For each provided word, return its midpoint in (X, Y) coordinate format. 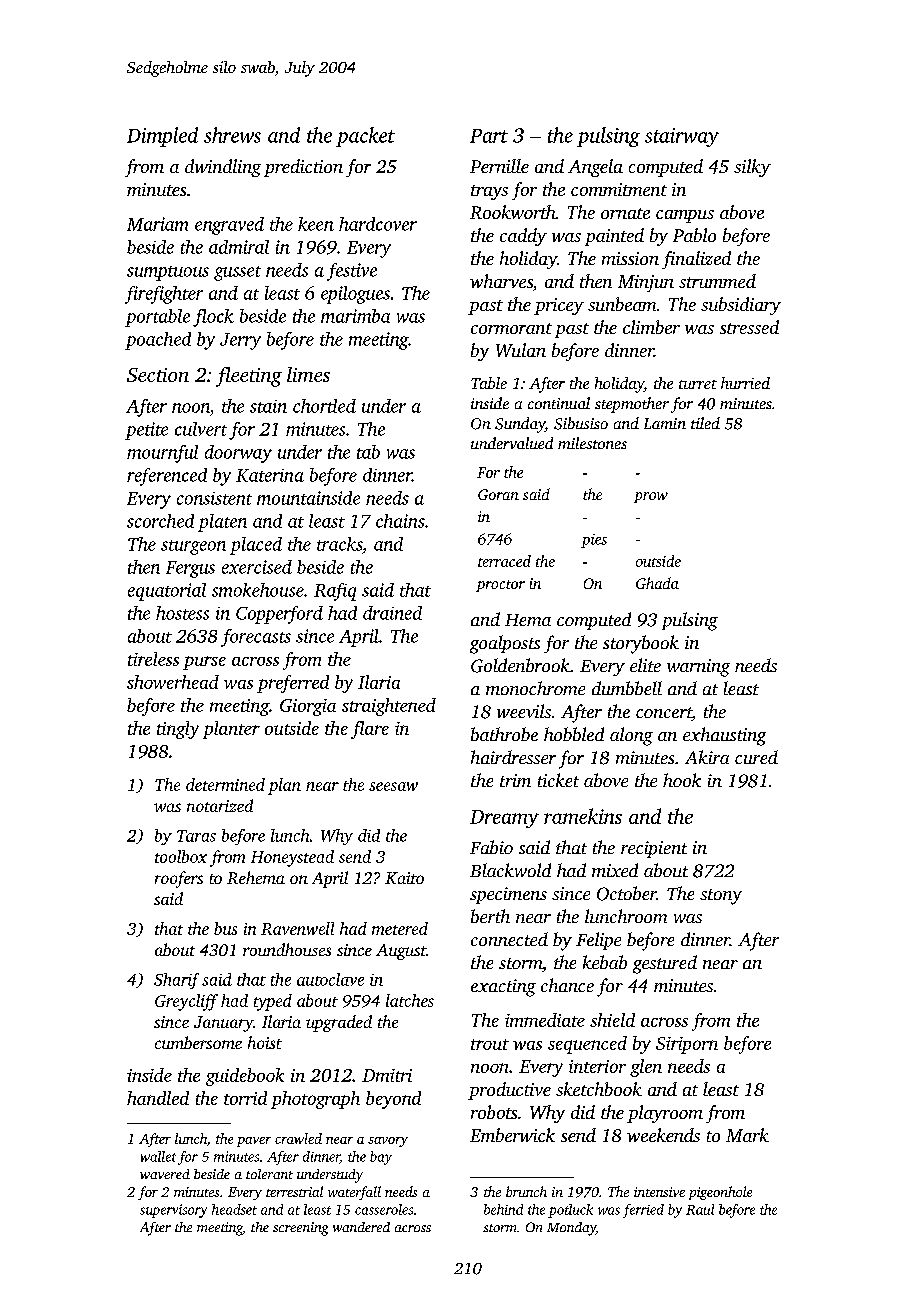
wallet (158, 1156)
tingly (178, 730)
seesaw (393, 786)
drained (392, 613)
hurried (745, 383)
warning (698, 668)
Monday (571, 1229)
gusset (237, 273)
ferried (643, 1211)
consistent (214, 498)
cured (756, 757)
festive (352, 272)
